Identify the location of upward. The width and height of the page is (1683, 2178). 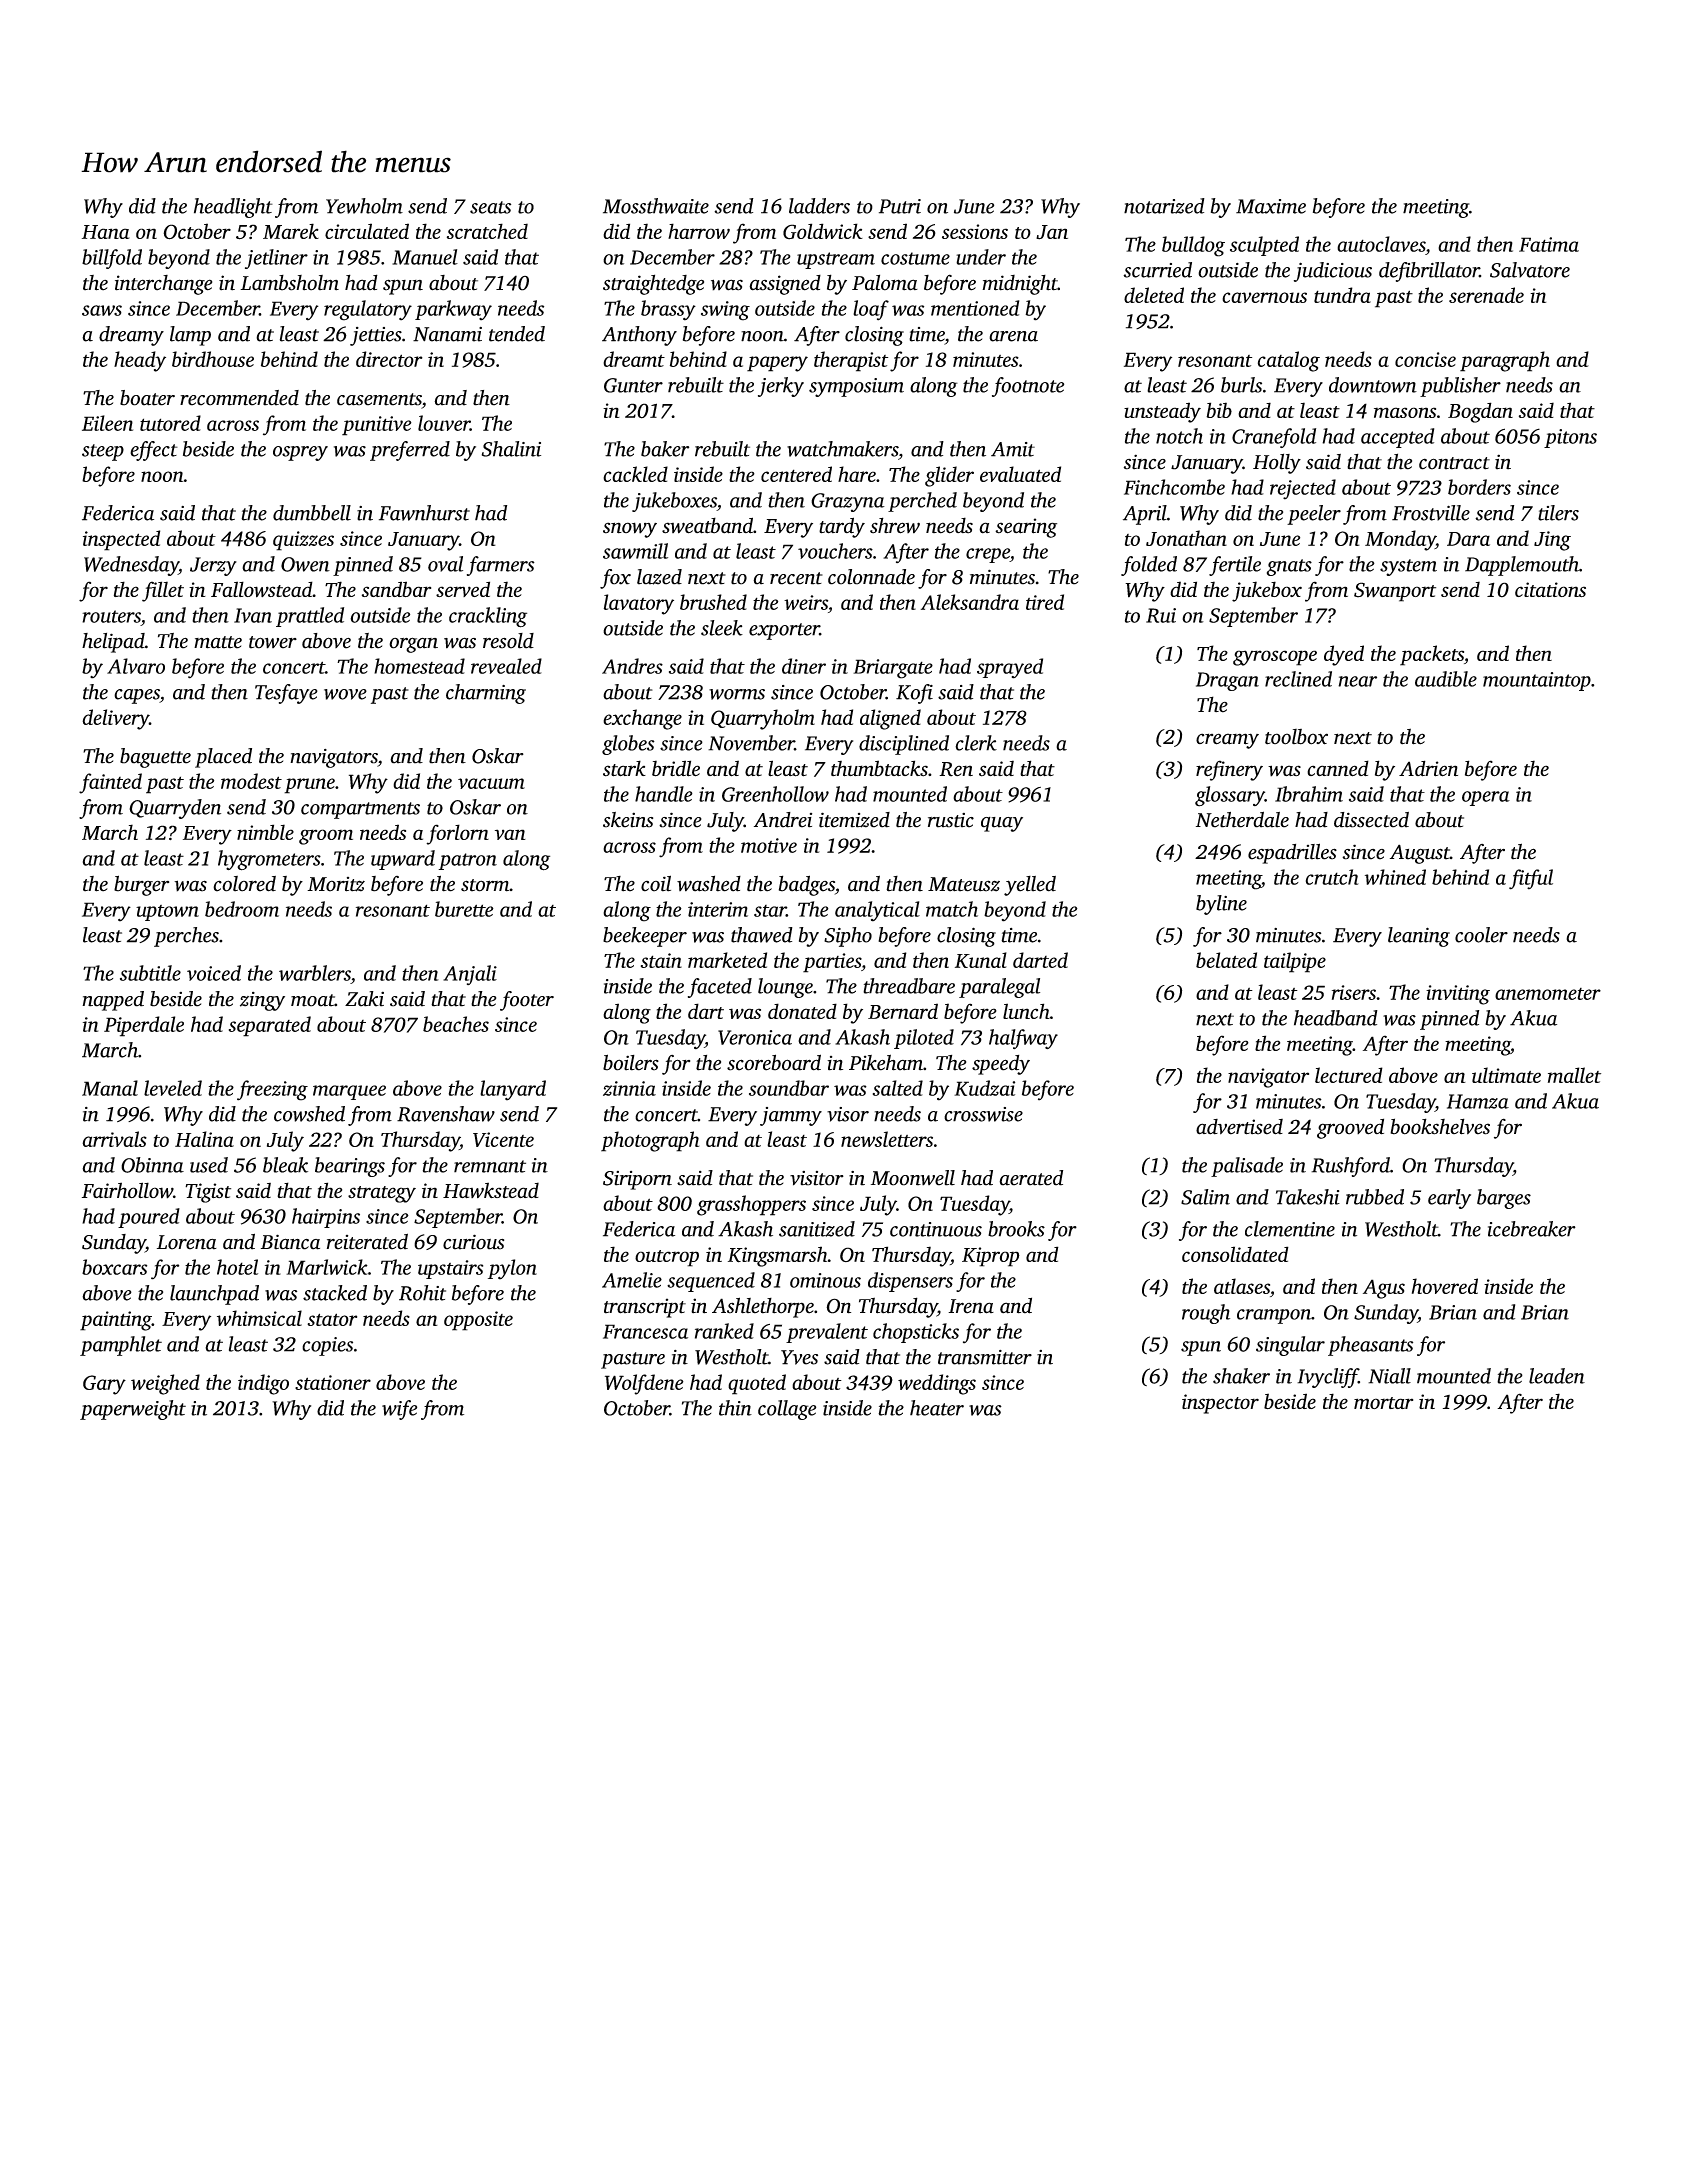
(403, 860).
